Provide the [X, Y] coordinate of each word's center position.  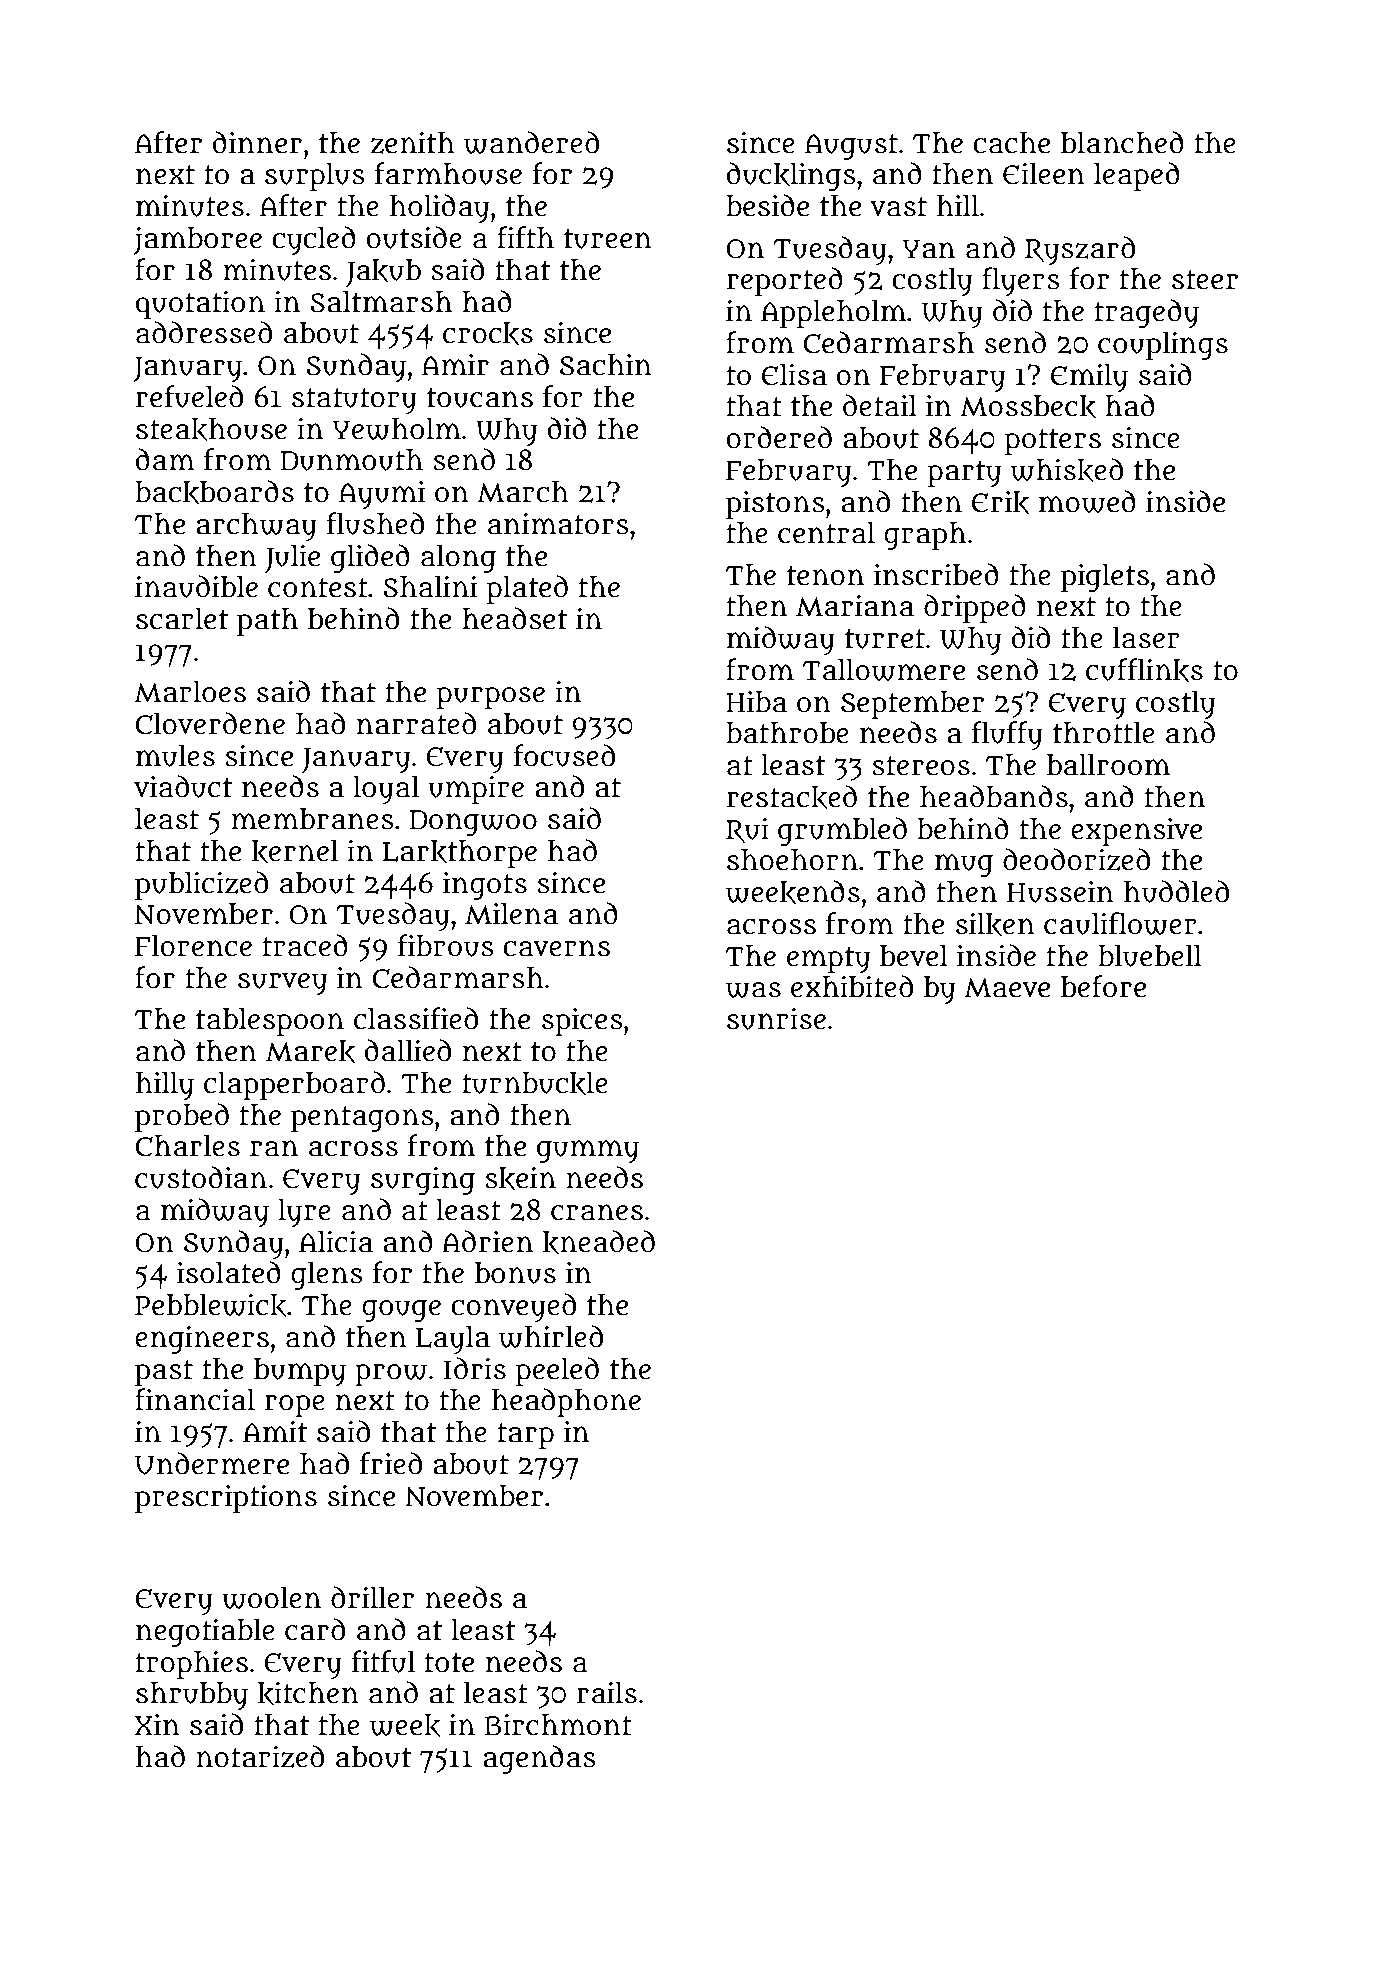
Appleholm [833, 314]
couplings [1163, 346]
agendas [539, 1759]
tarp [526, 1436]
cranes [597, 1212]
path [267, 622]
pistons [775, 505]
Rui [747, 830]
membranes [313, 819]
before [1103, 986]
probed [182, 1117]
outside [414, 237]
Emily [1089, 378]
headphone [566, 1402]
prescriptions [226, 1499]
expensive [1136, 832]
